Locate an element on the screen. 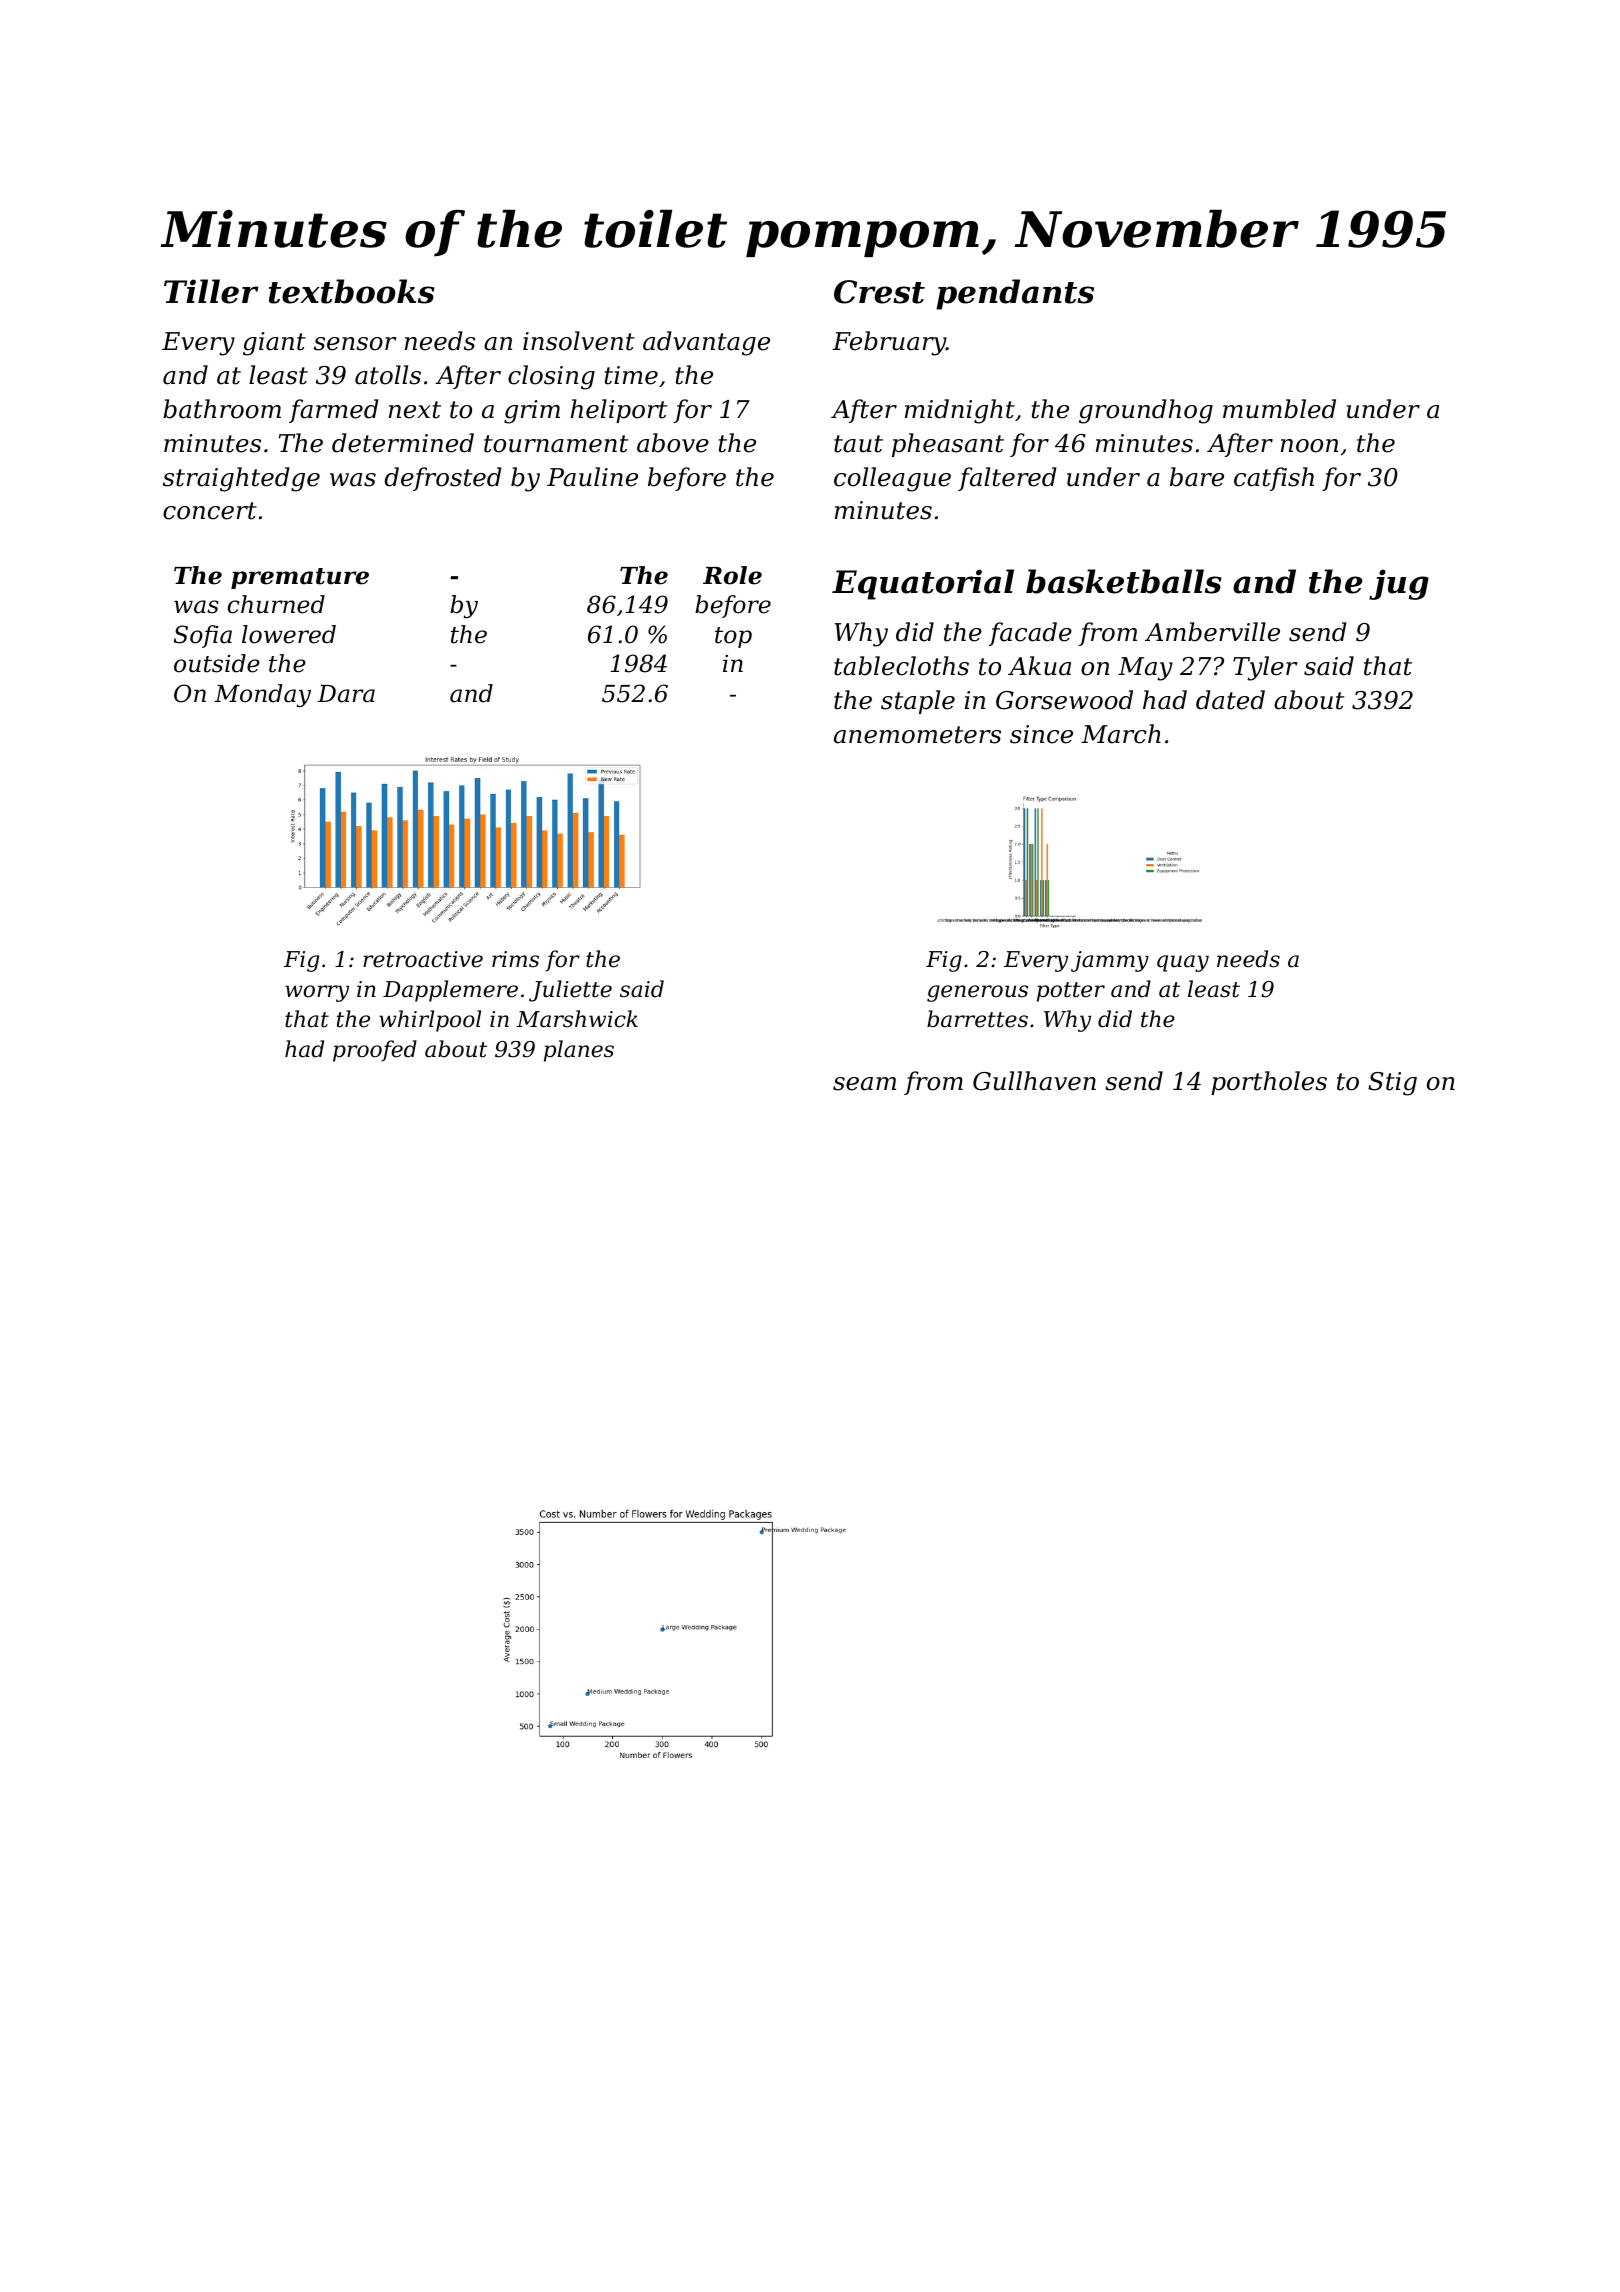 The width and height of the screenshot is (1620, 2292). time is located at coordinates (631, 375).
